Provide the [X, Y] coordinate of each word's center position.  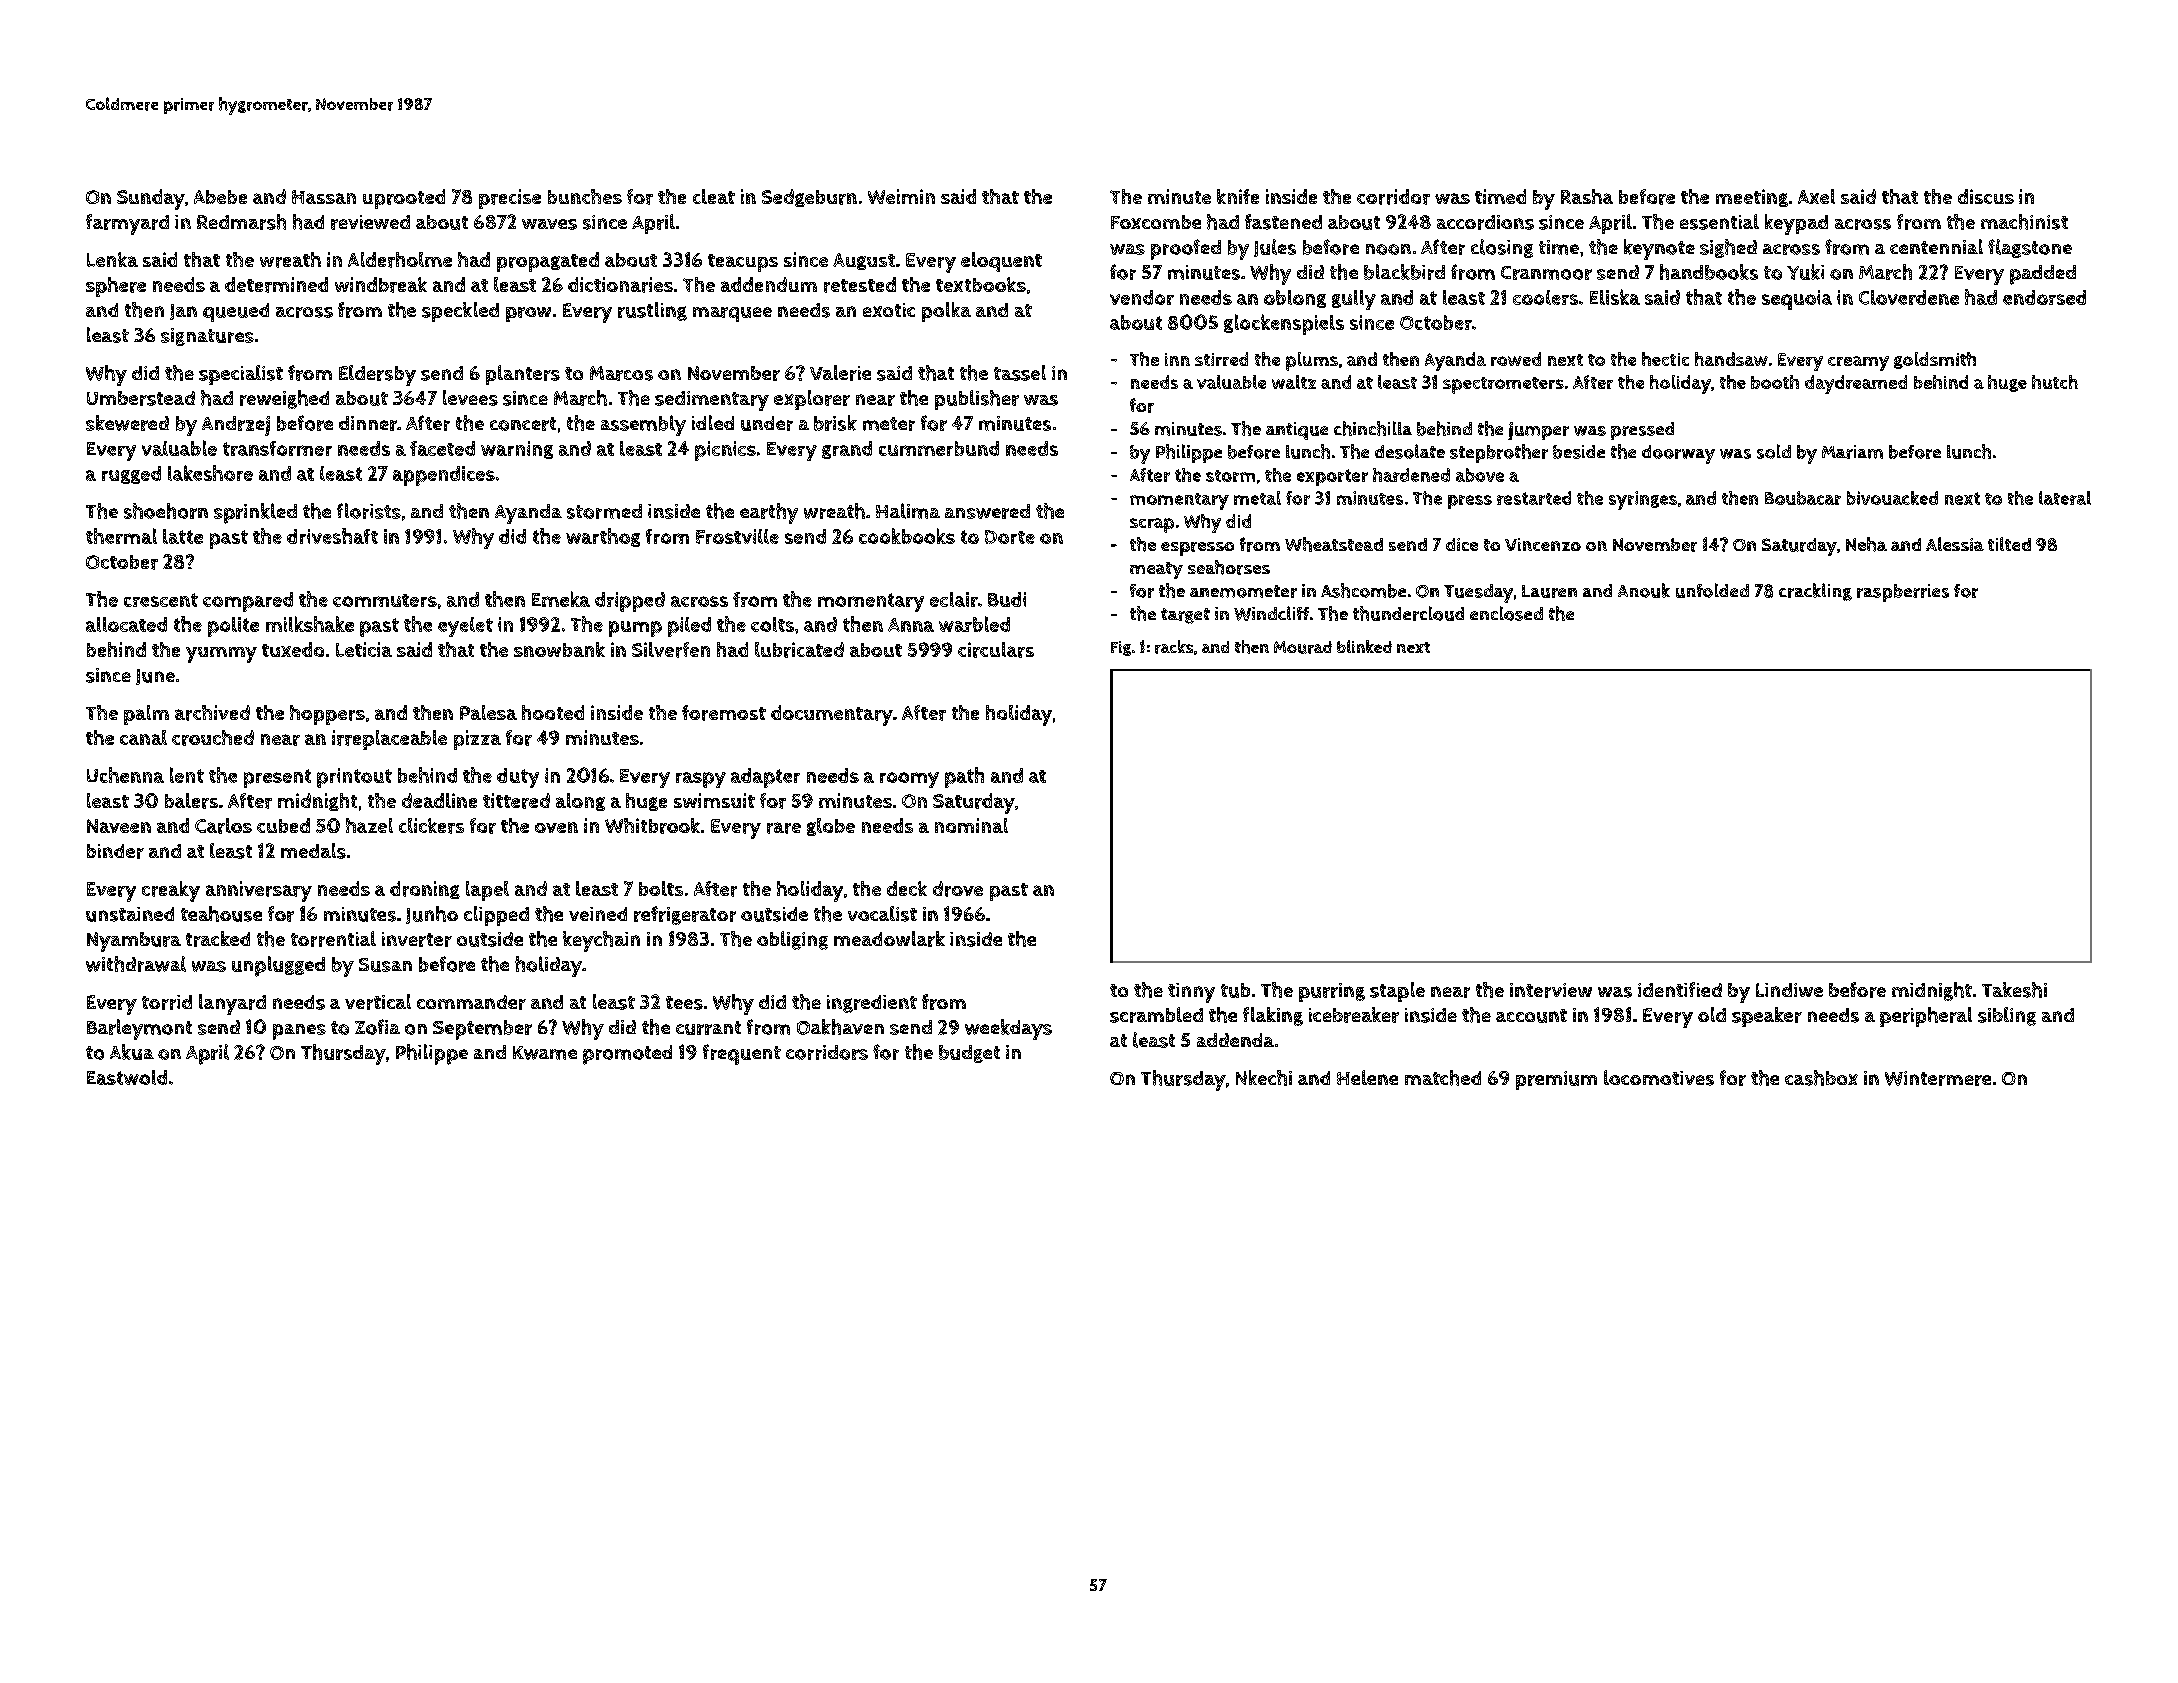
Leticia [364, 649]
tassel [1020, 373]
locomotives [1659, 1078]
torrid [167, 1002]
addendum [769, 284]
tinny [1191, 993]
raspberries [1903, 593]
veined [598, 914]
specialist [241, 375]
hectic [1665, 359]
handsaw [1731, 359]
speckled [460, 312]
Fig [1121, 648]
